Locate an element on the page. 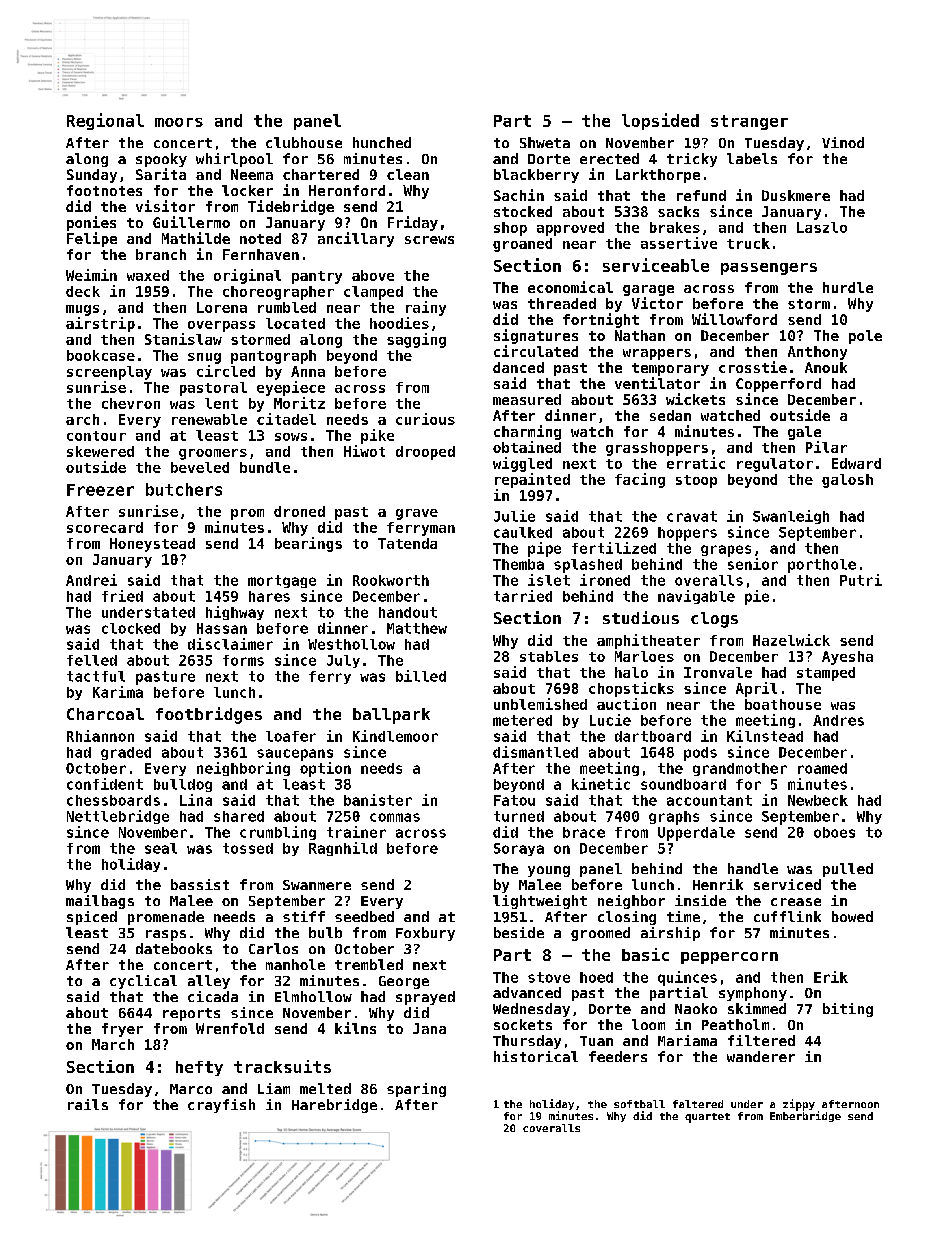 This document has width=952, height=1233. waxed is located at coordinates (148, 275).
